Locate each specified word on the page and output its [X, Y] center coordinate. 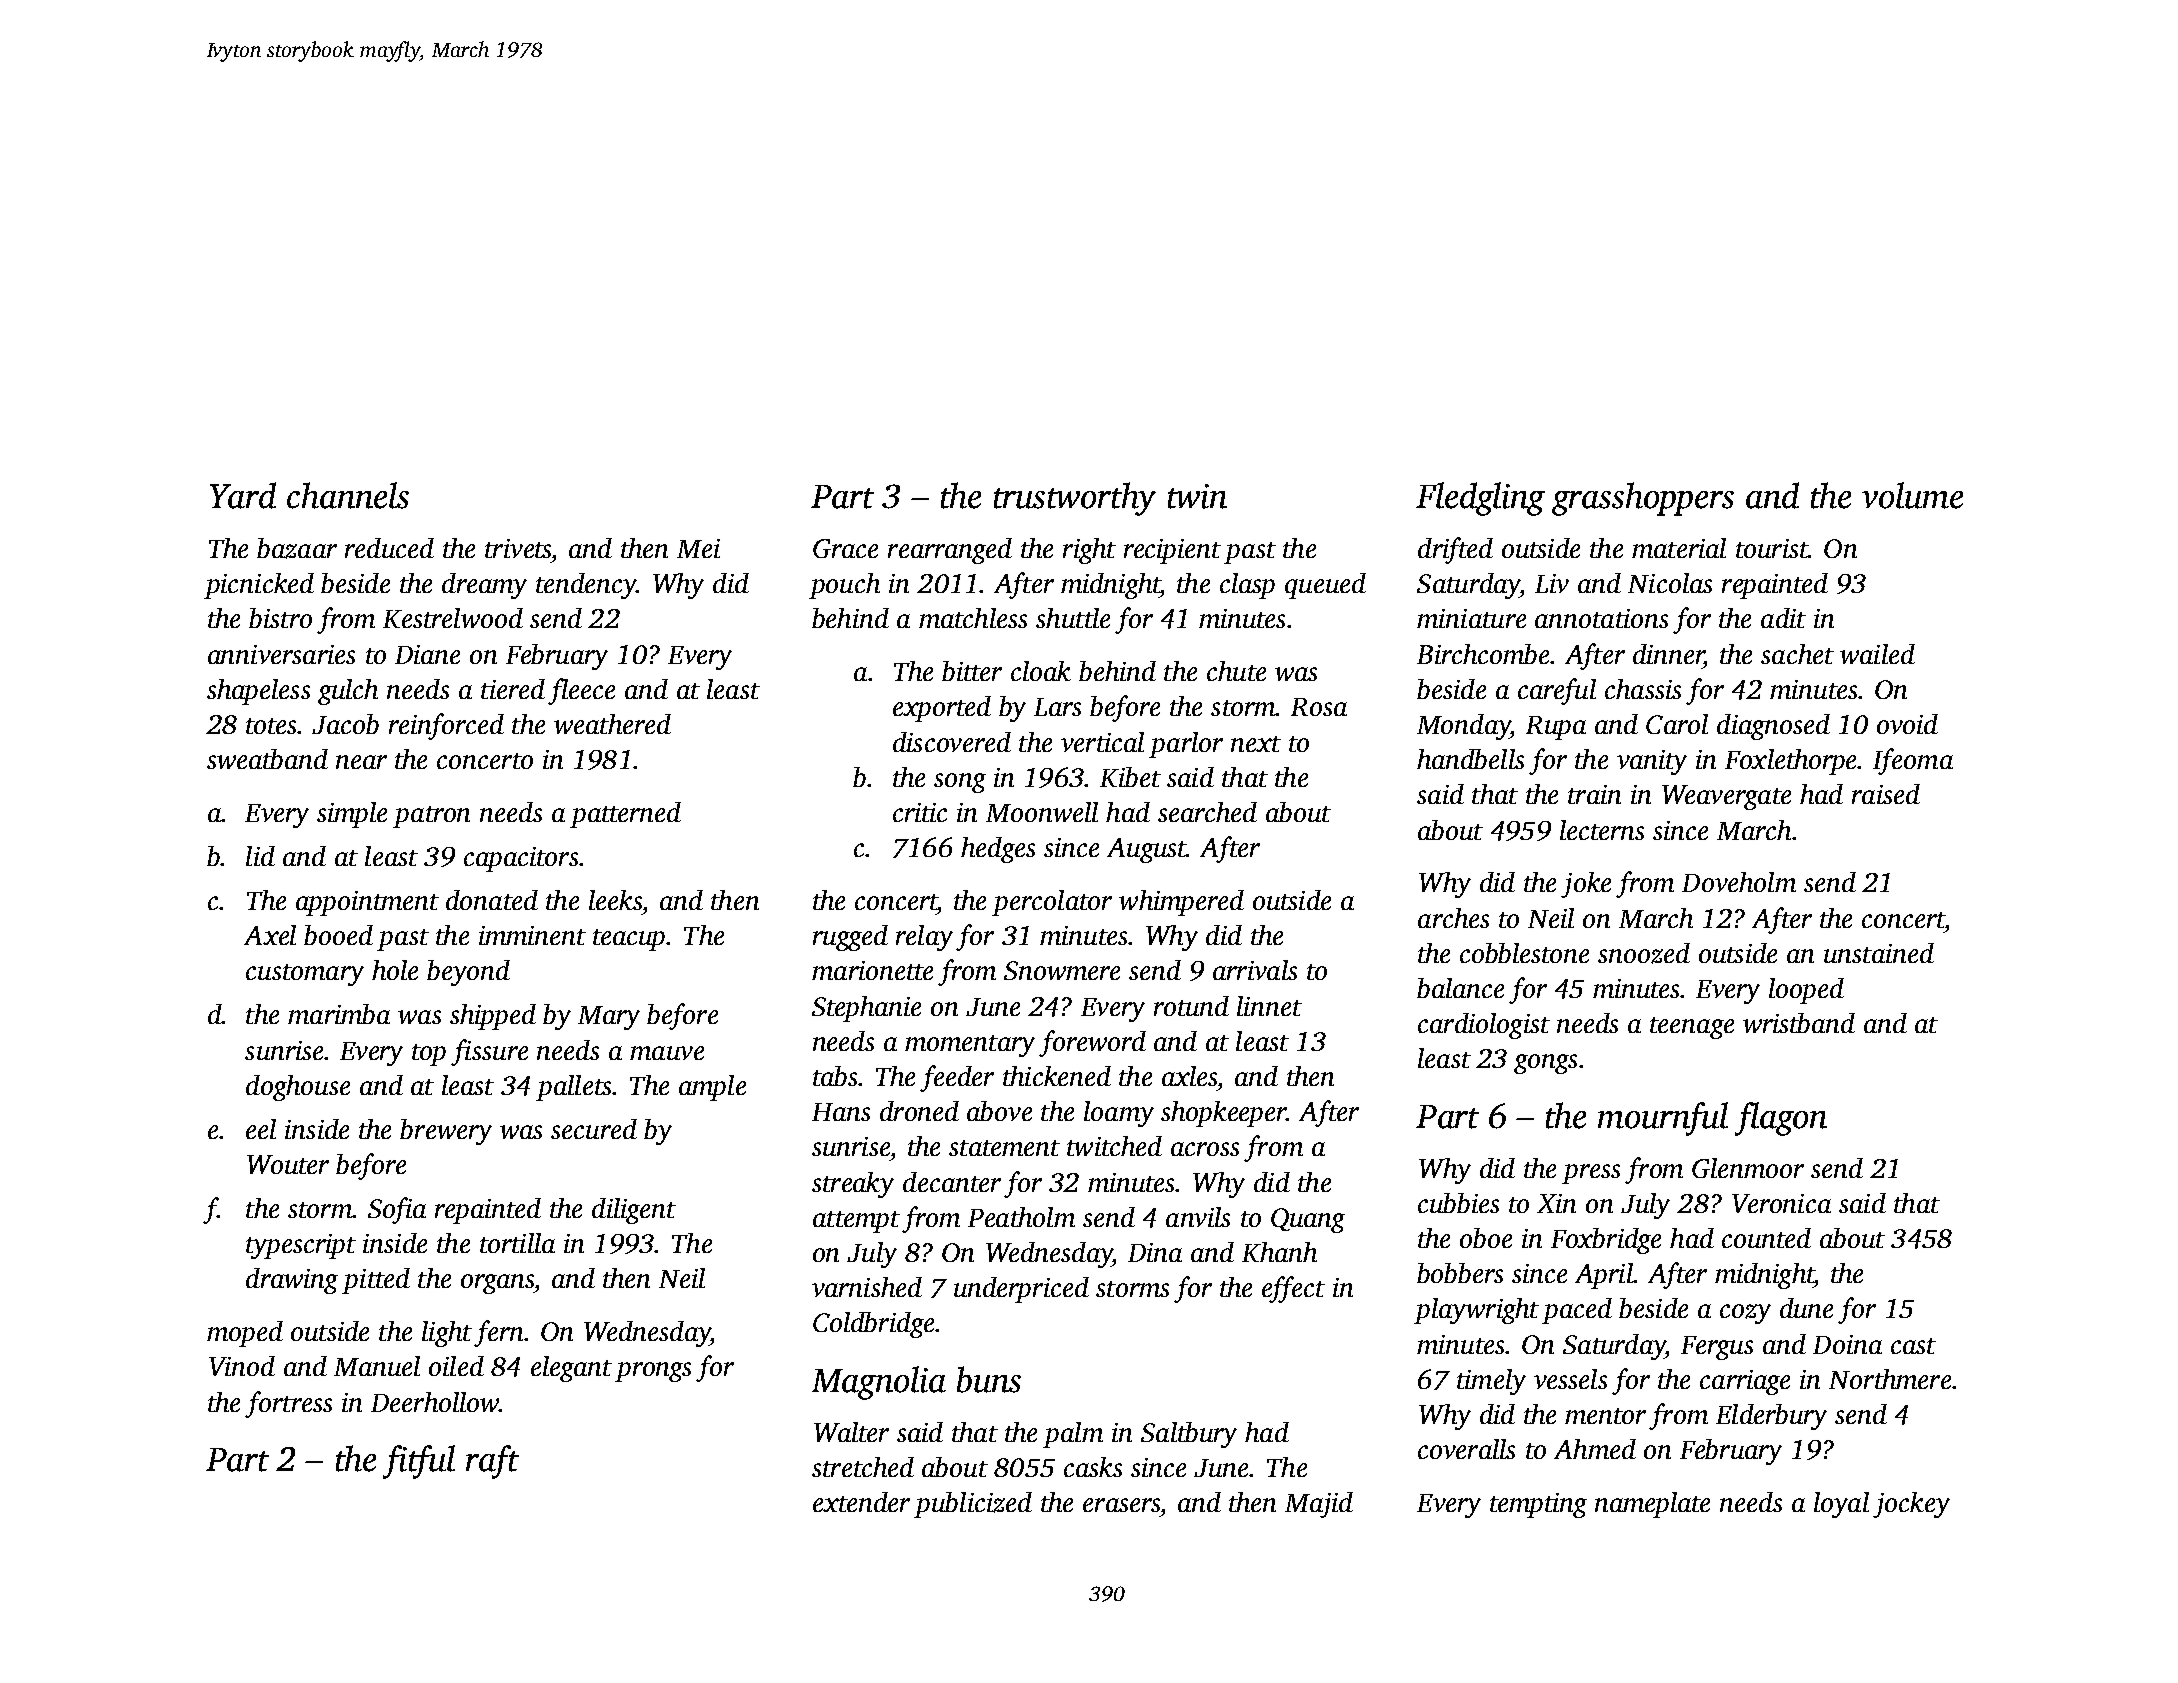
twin [1197, 496]
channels [348, 495]
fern [498, 1333]
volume [1912, 495]
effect [1293, 1289]
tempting [1538, 1505]
